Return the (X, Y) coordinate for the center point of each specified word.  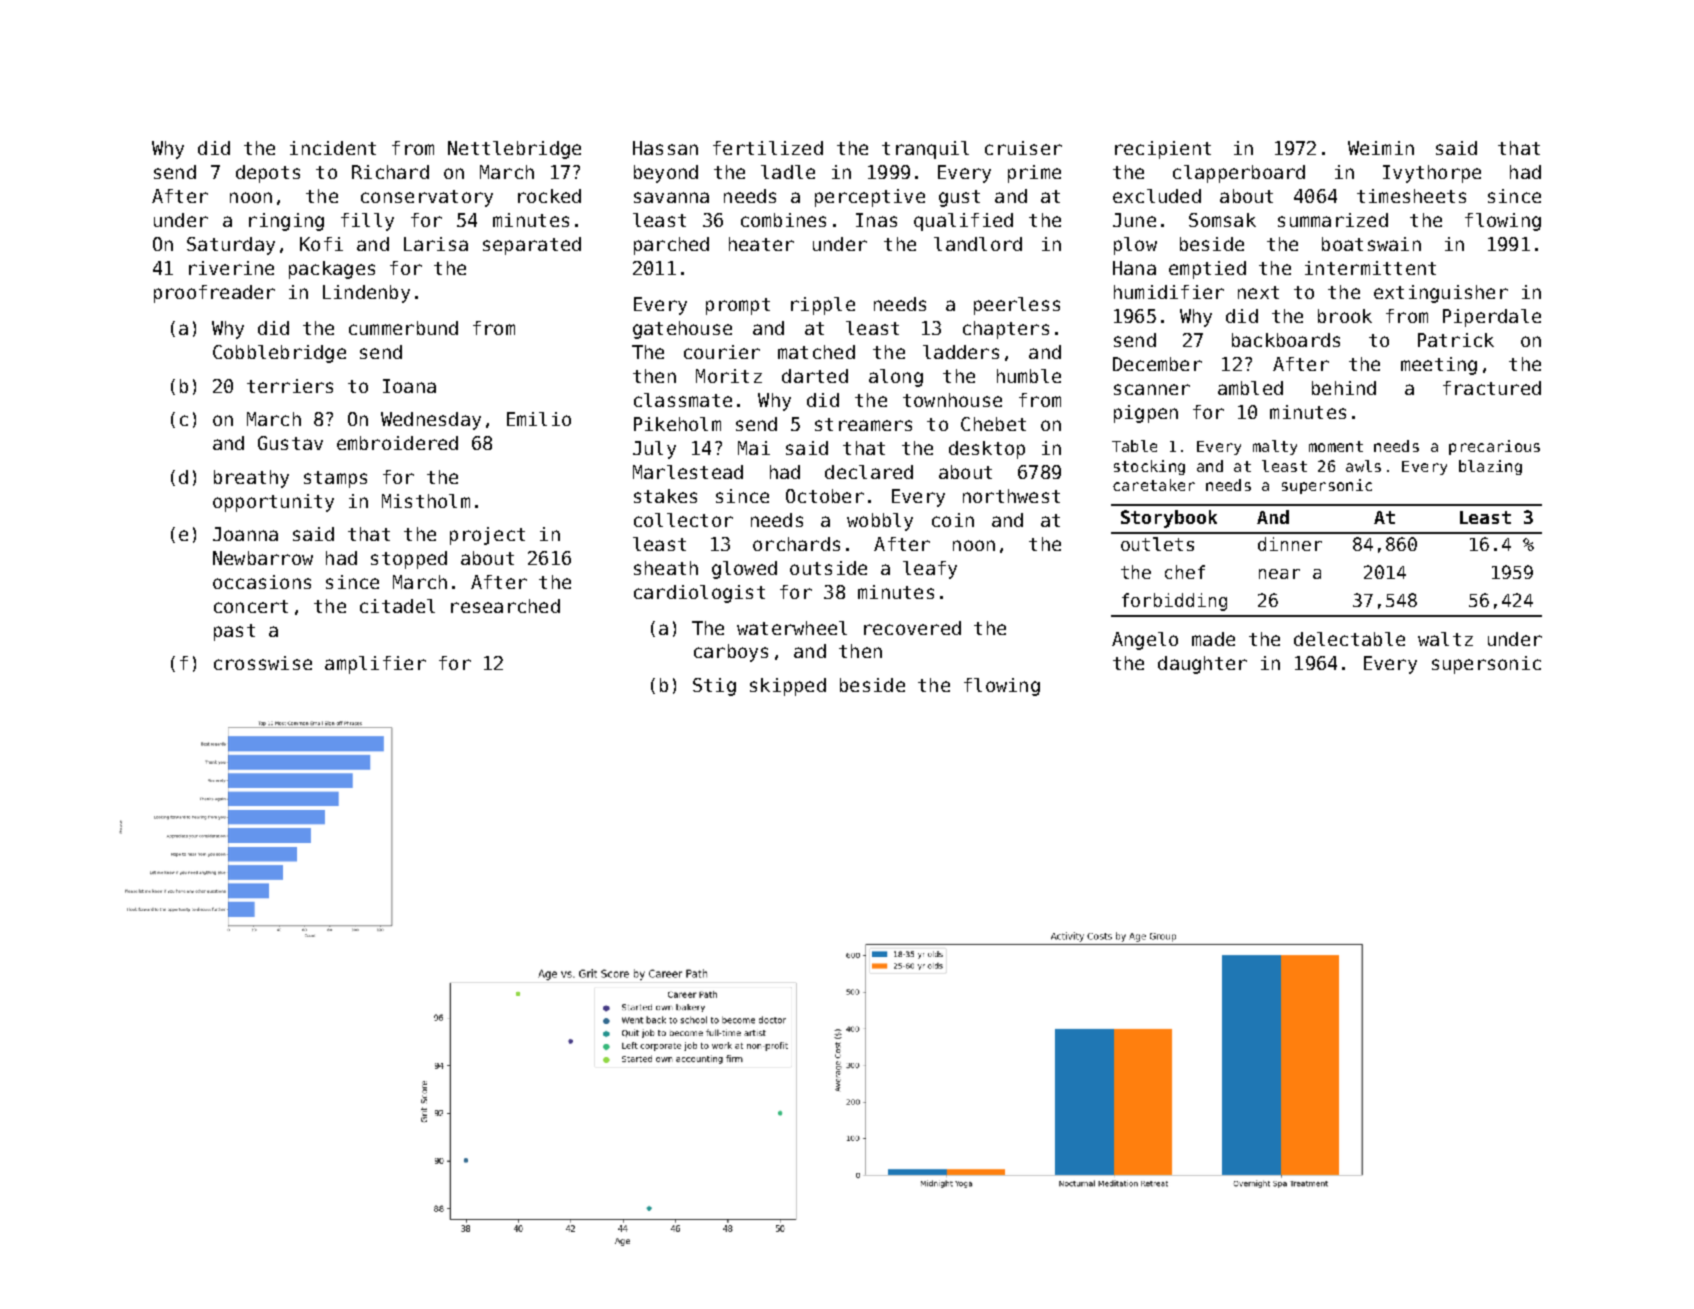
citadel (397, 606)
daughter (1202, 665)
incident (333, 148)
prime (1034, 174)
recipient (1163, 150)
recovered (912, 628)
